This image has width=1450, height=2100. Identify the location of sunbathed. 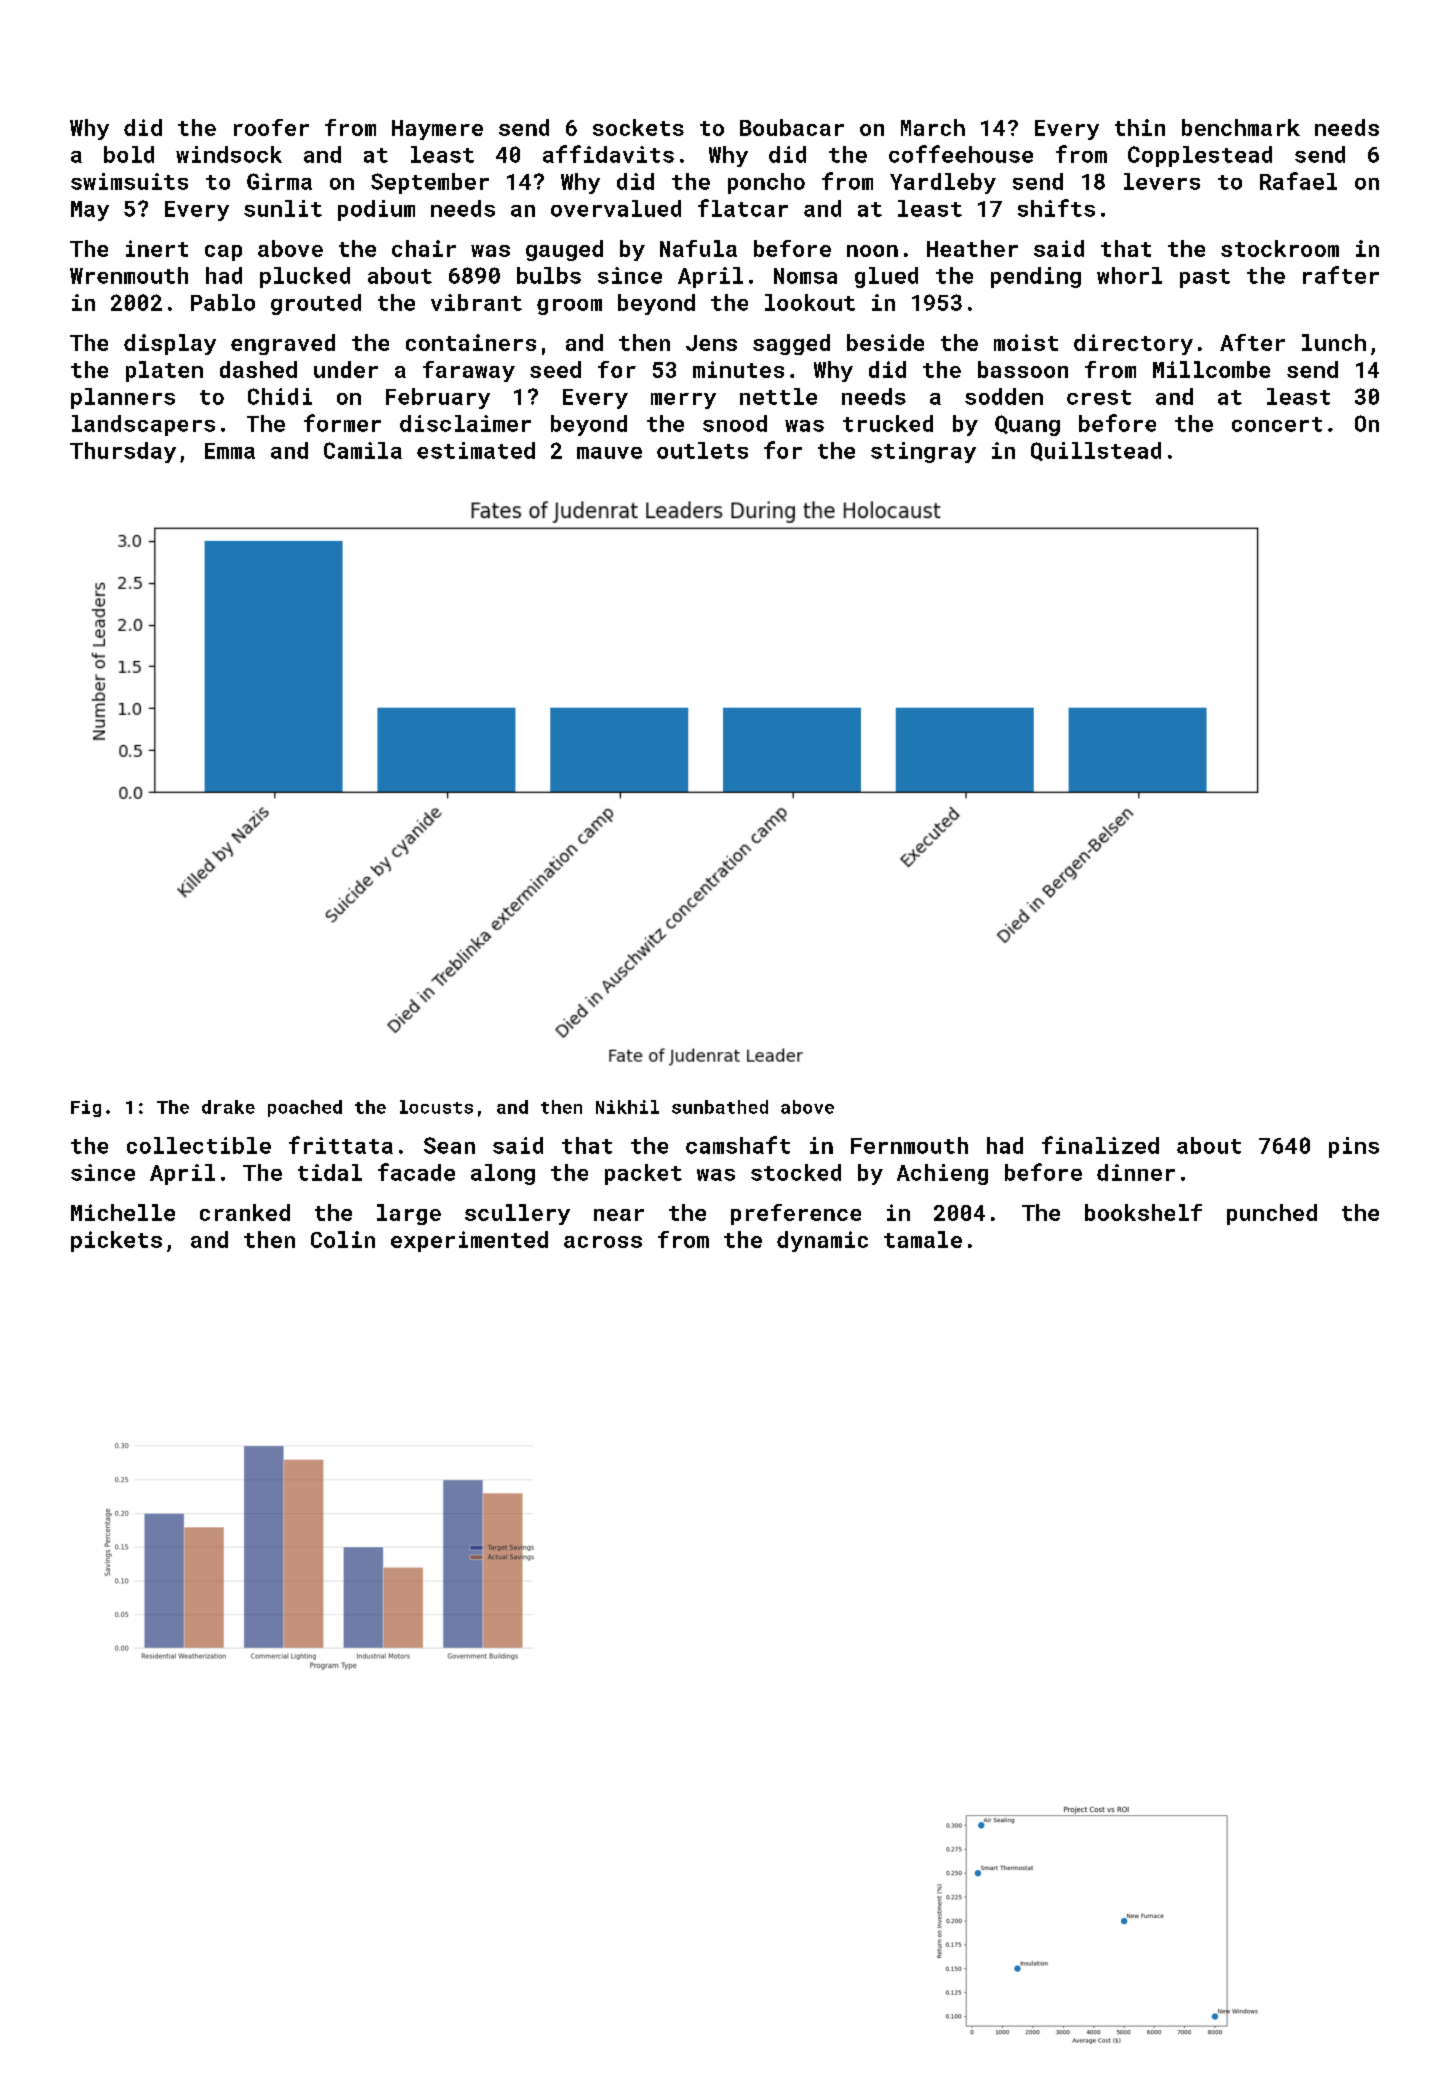
(720, 1107).
